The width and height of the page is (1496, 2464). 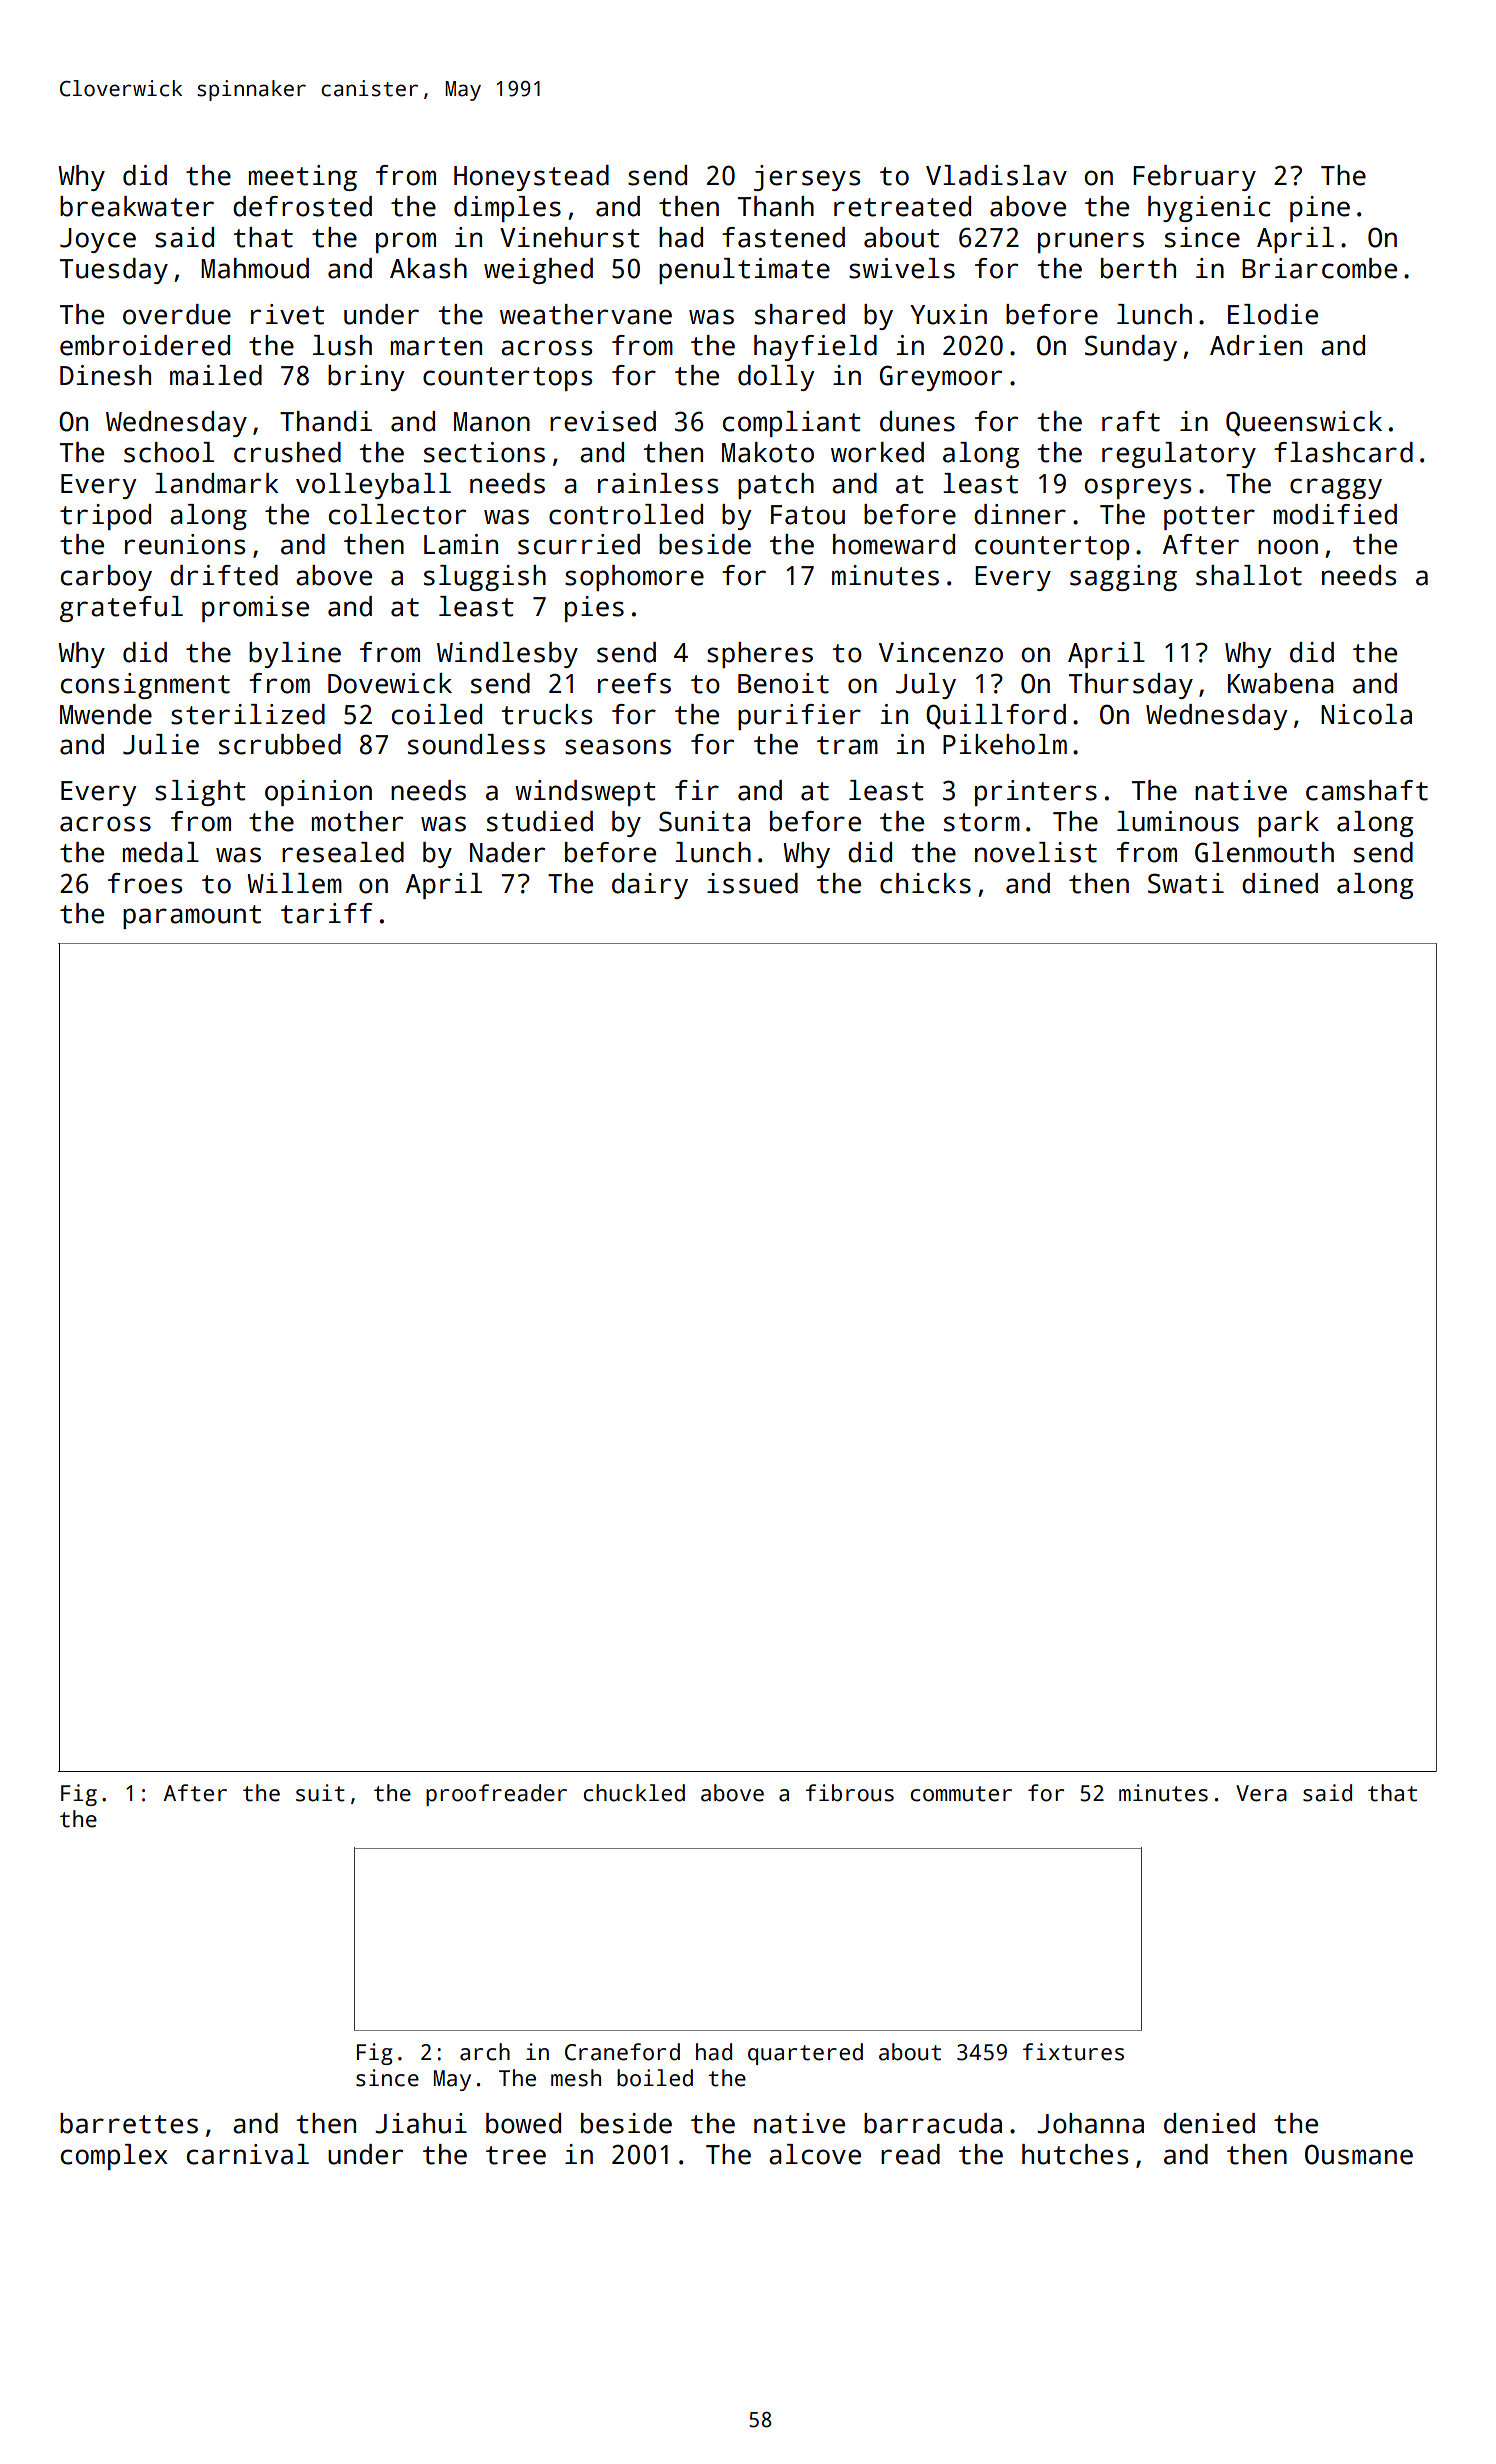 What do you see at coordinates (752, 883) in the page?
I see `issued` at bounding box center [752, 883].
